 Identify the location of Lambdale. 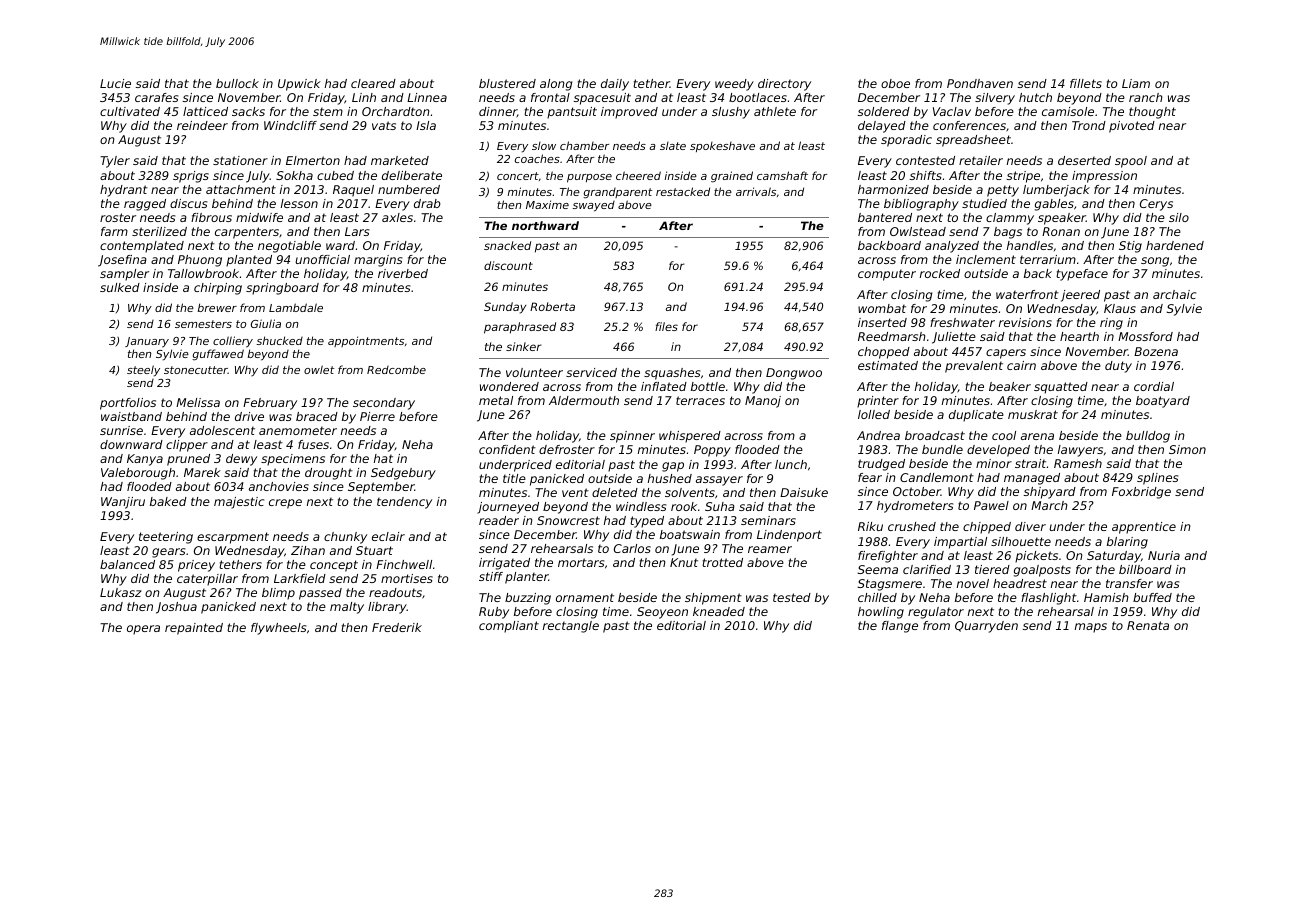
(296, 307).
